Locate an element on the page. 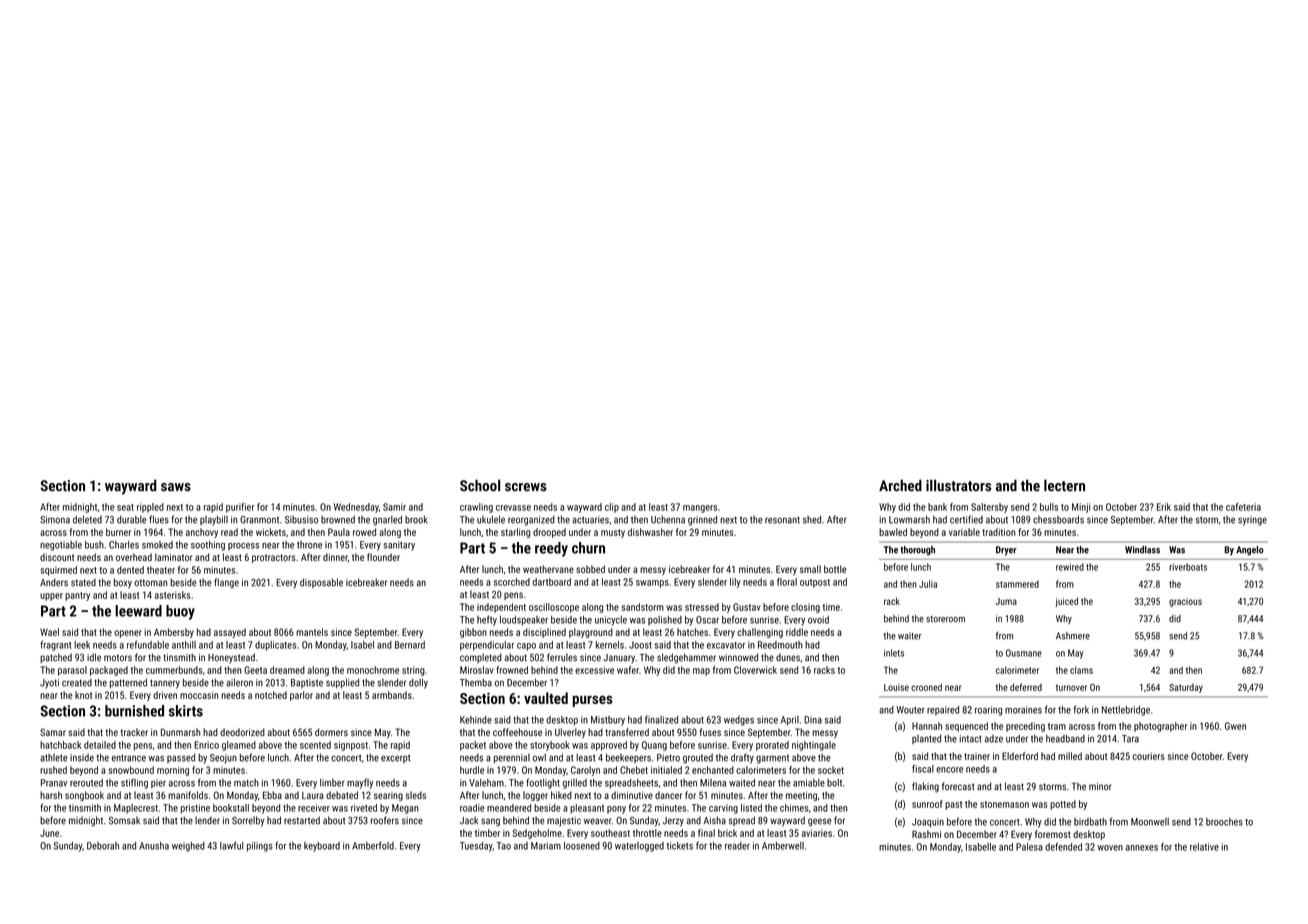 This image has height=924, width=1308. keyboard is located at coordinates (322, 847).
